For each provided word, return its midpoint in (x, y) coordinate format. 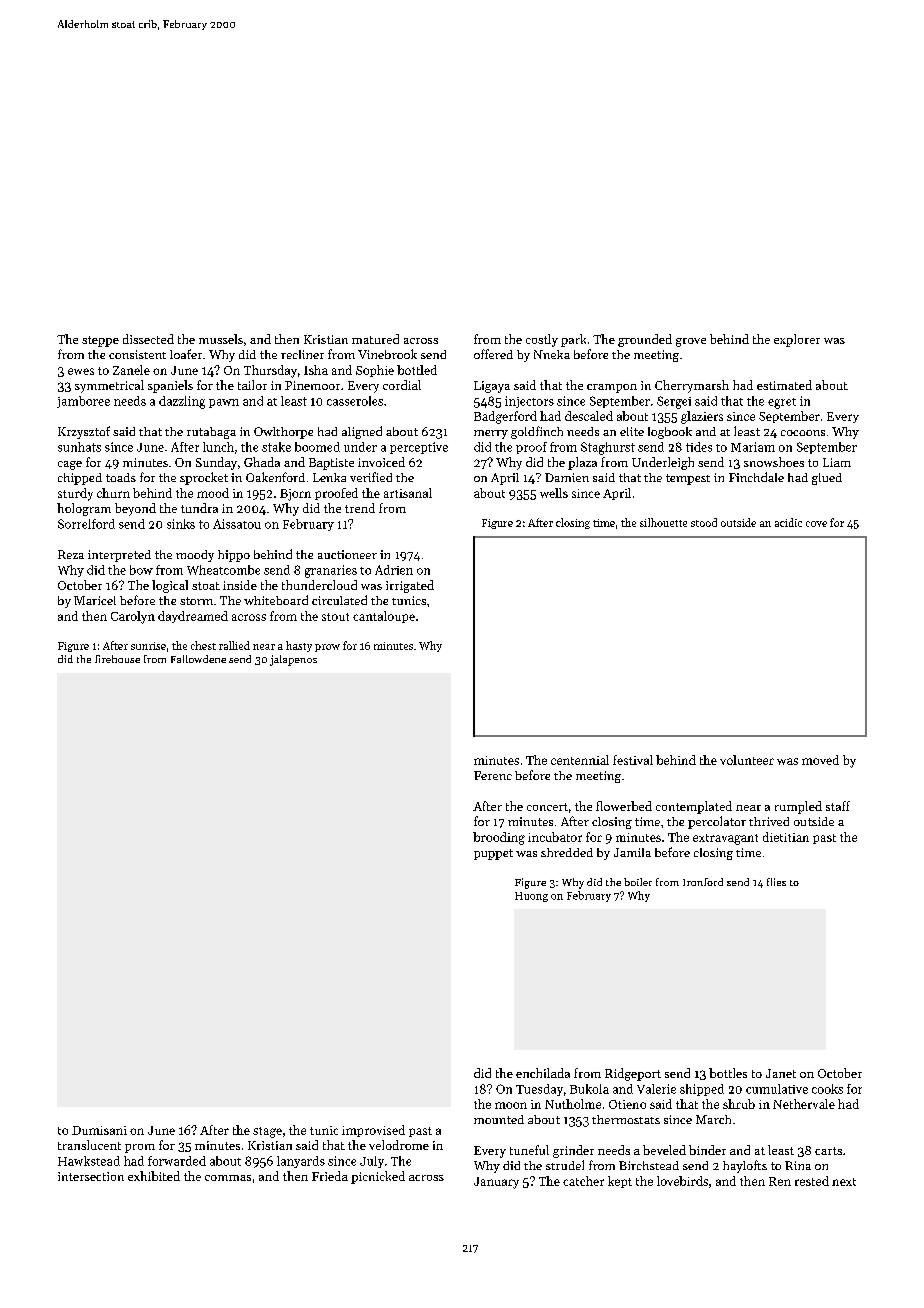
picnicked (378, 1177)
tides (699, 447)
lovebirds (682, 1181)
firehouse (117, 659)
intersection (91, 1176)
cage (70, 465)
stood (704, 522)
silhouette (663, 522)
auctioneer (347, 554)
